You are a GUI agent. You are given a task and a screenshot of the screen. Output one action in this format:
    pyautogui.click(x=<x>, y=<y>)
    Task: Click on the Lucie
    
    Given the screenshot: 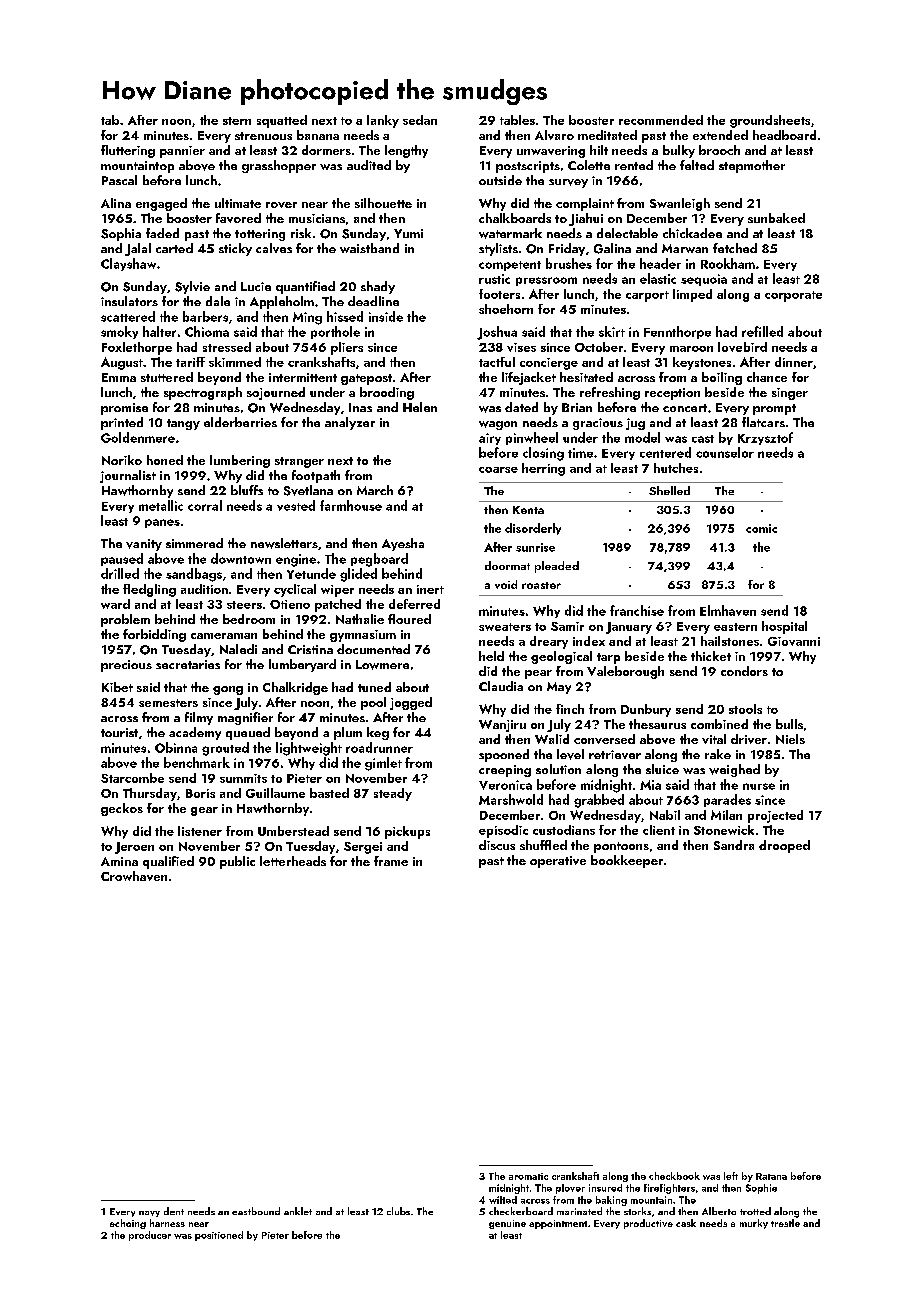 What is the action you would take?
    pyautogui.click(x=256, y=286)
